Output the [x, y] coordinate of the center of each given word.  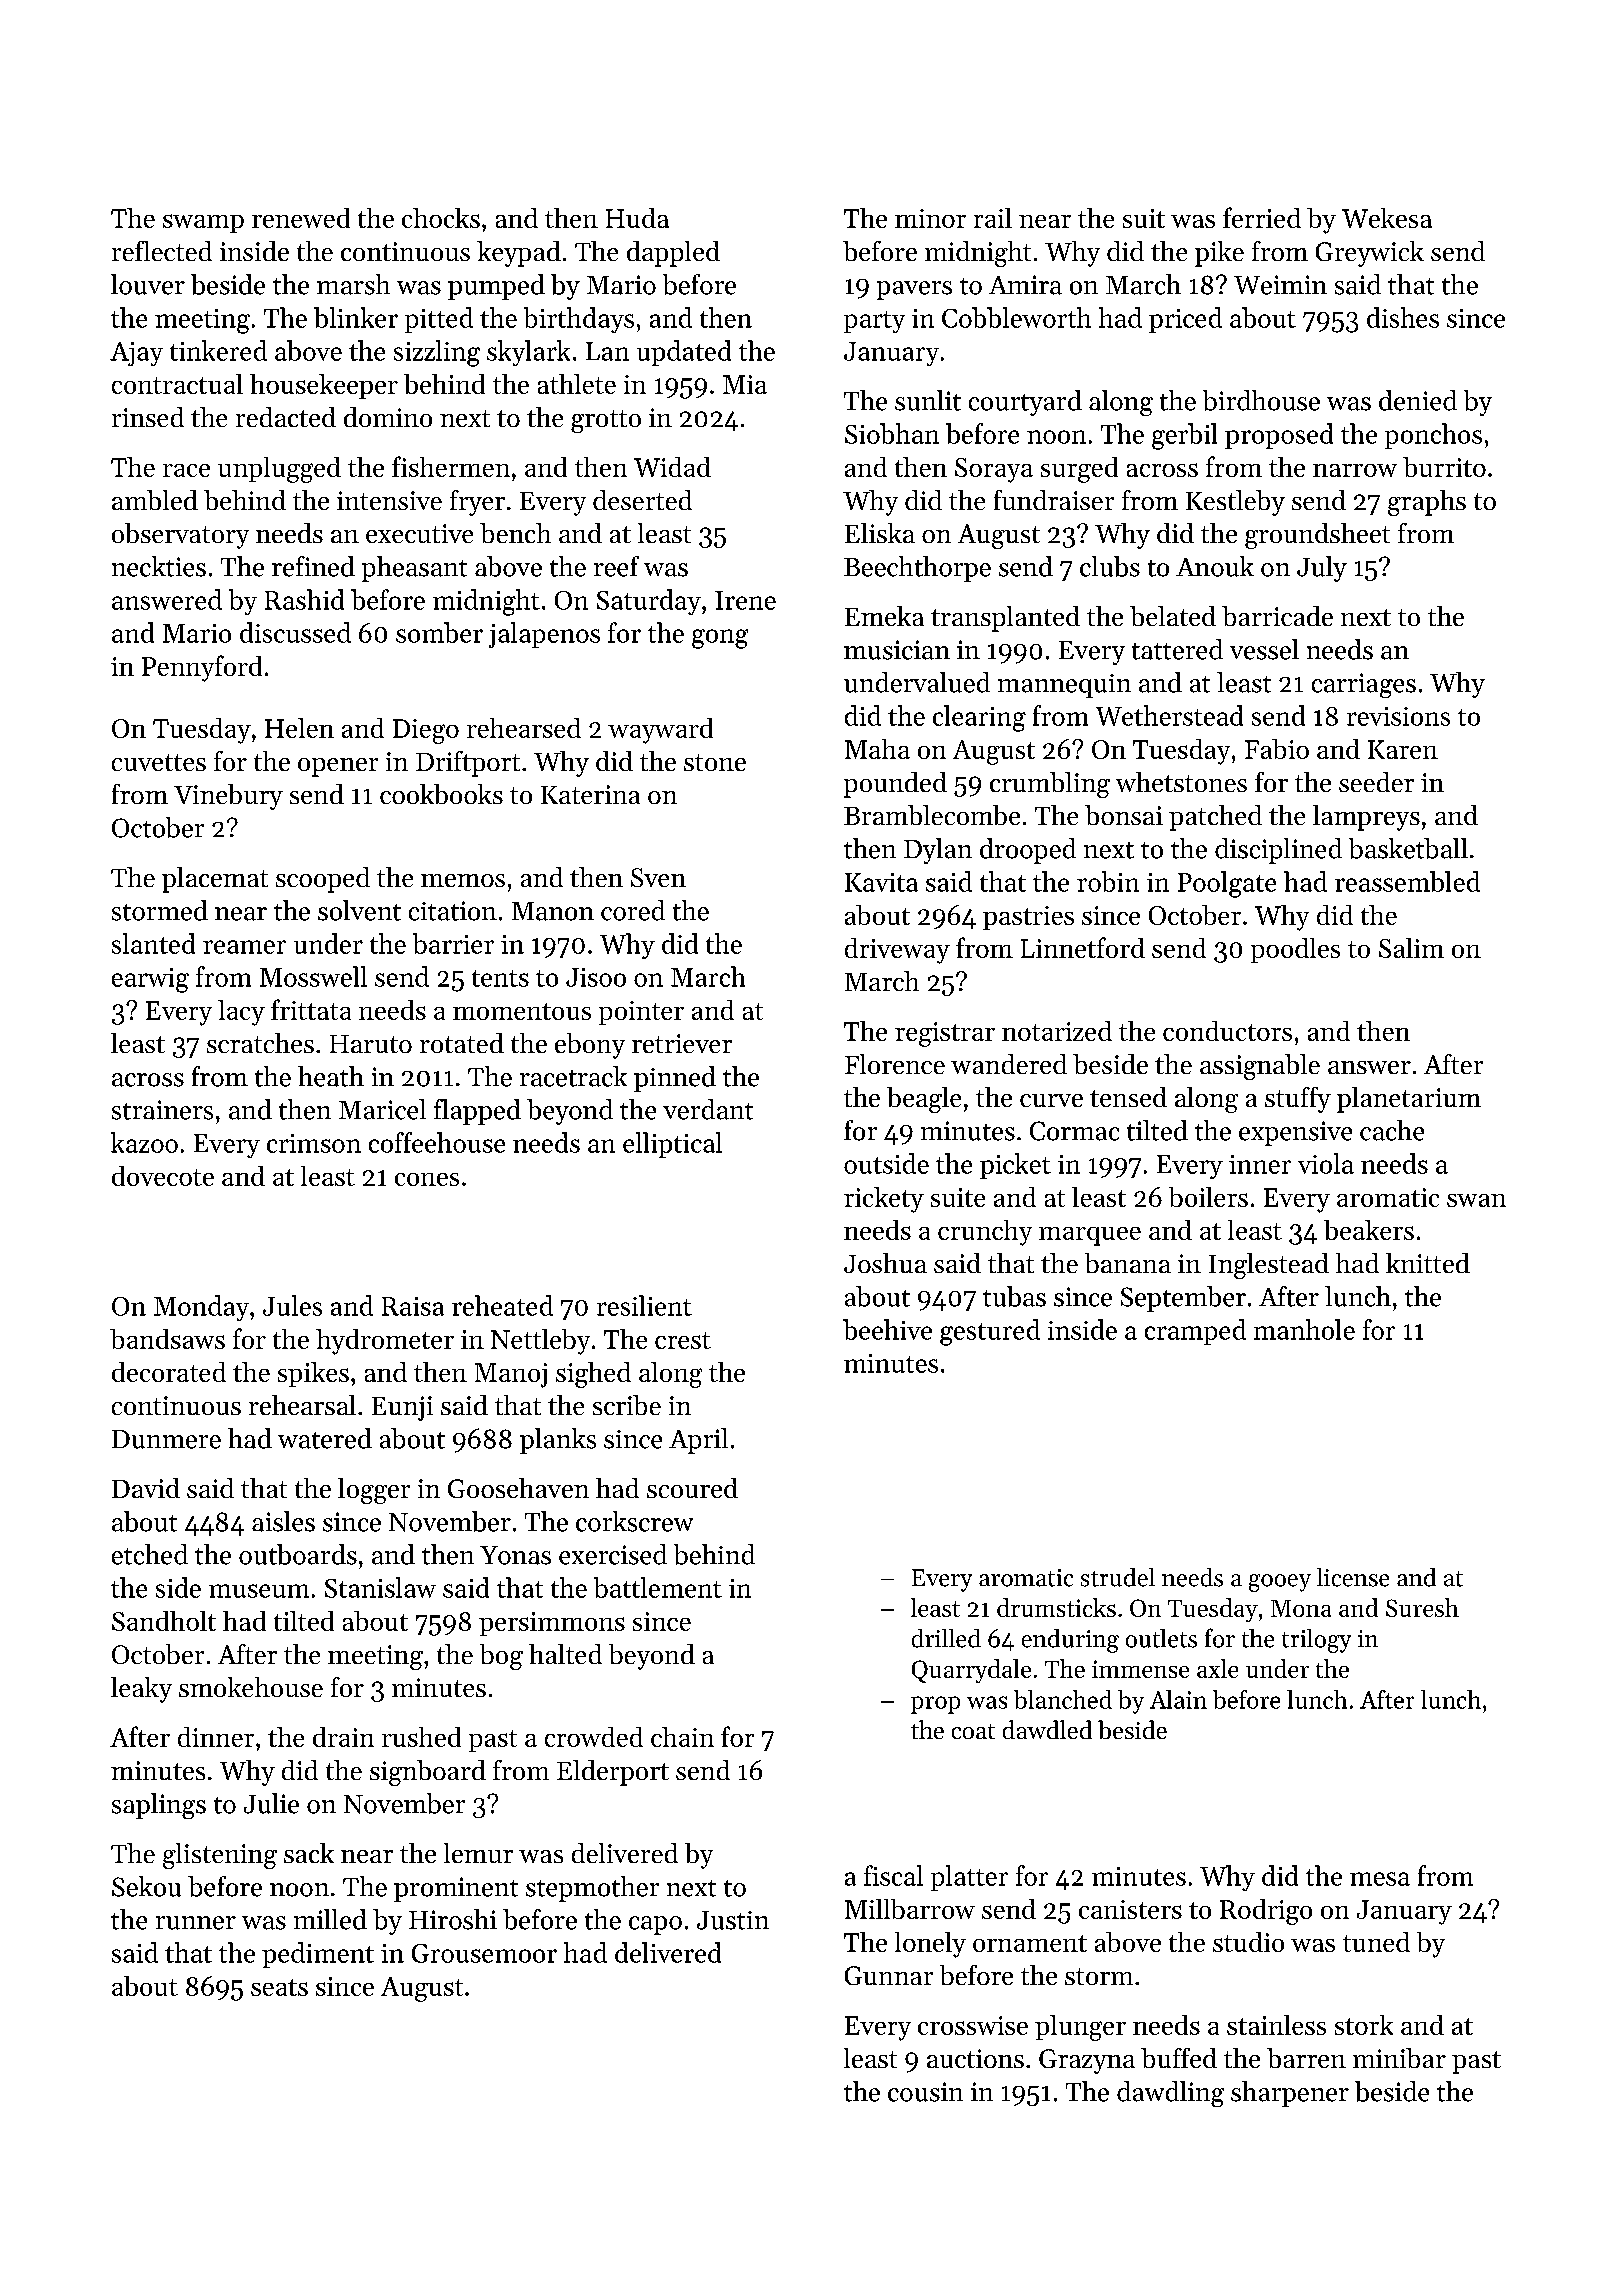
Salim [1411, 948]
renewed [301, 218]
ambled [155, 500]
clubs [1110, 566]
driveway [897, 951]
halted [565, 1654]
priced [1185, 320]
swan [1476, 1200]
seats [279, 1987]
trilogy [1316, 1641]
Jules [292, 1305]
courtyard [1025, 403]
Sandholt [164, 1621]
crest [683, 1340]
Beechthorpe [917, 569]
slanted [153, 943]
